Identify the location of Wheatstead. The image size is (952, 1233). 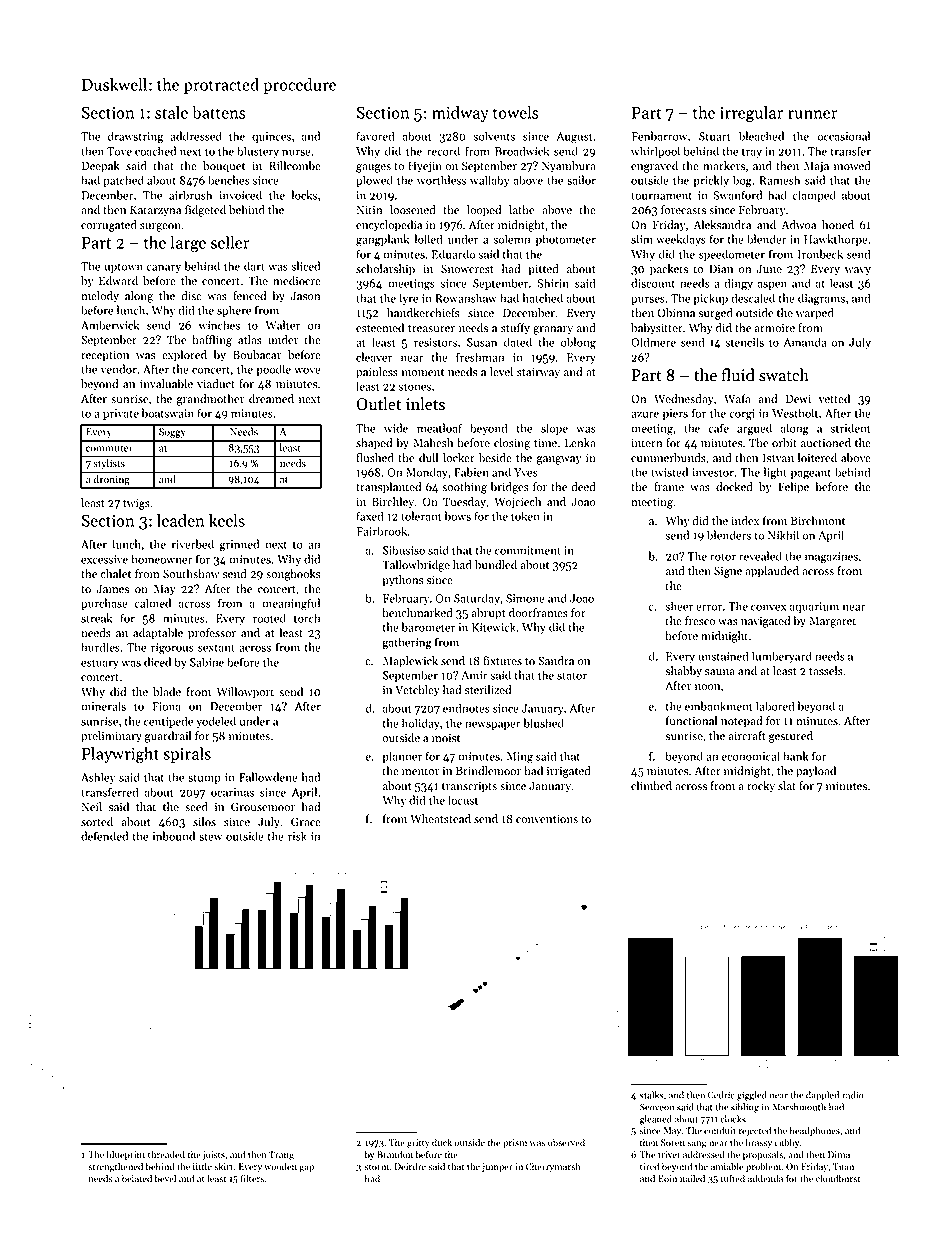
(440, 819).
